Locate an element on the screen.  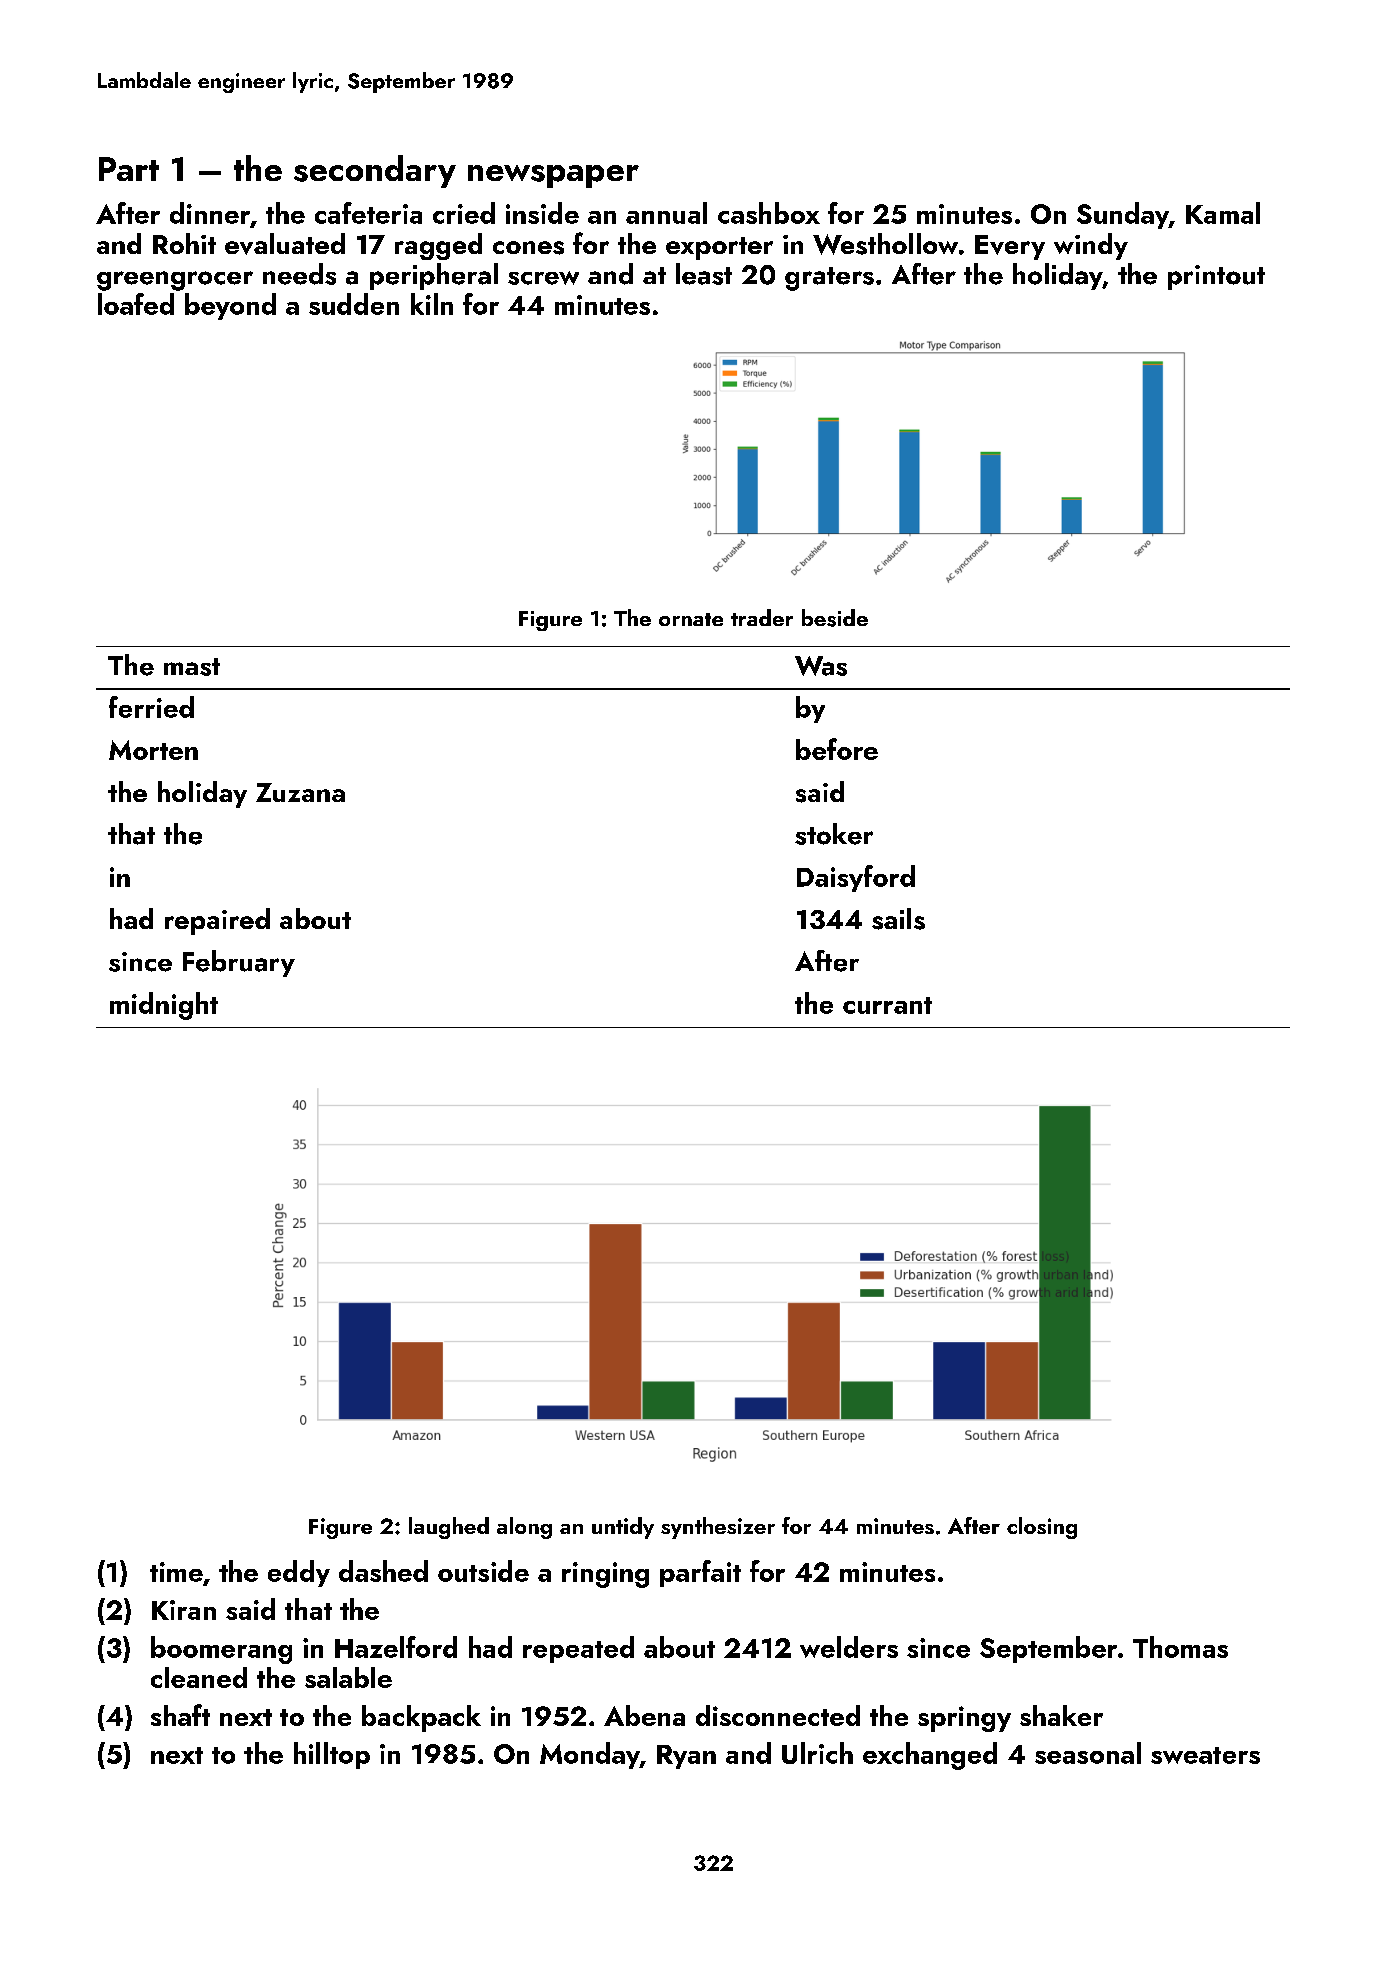
Every is located at coordinates (1010, 247).
